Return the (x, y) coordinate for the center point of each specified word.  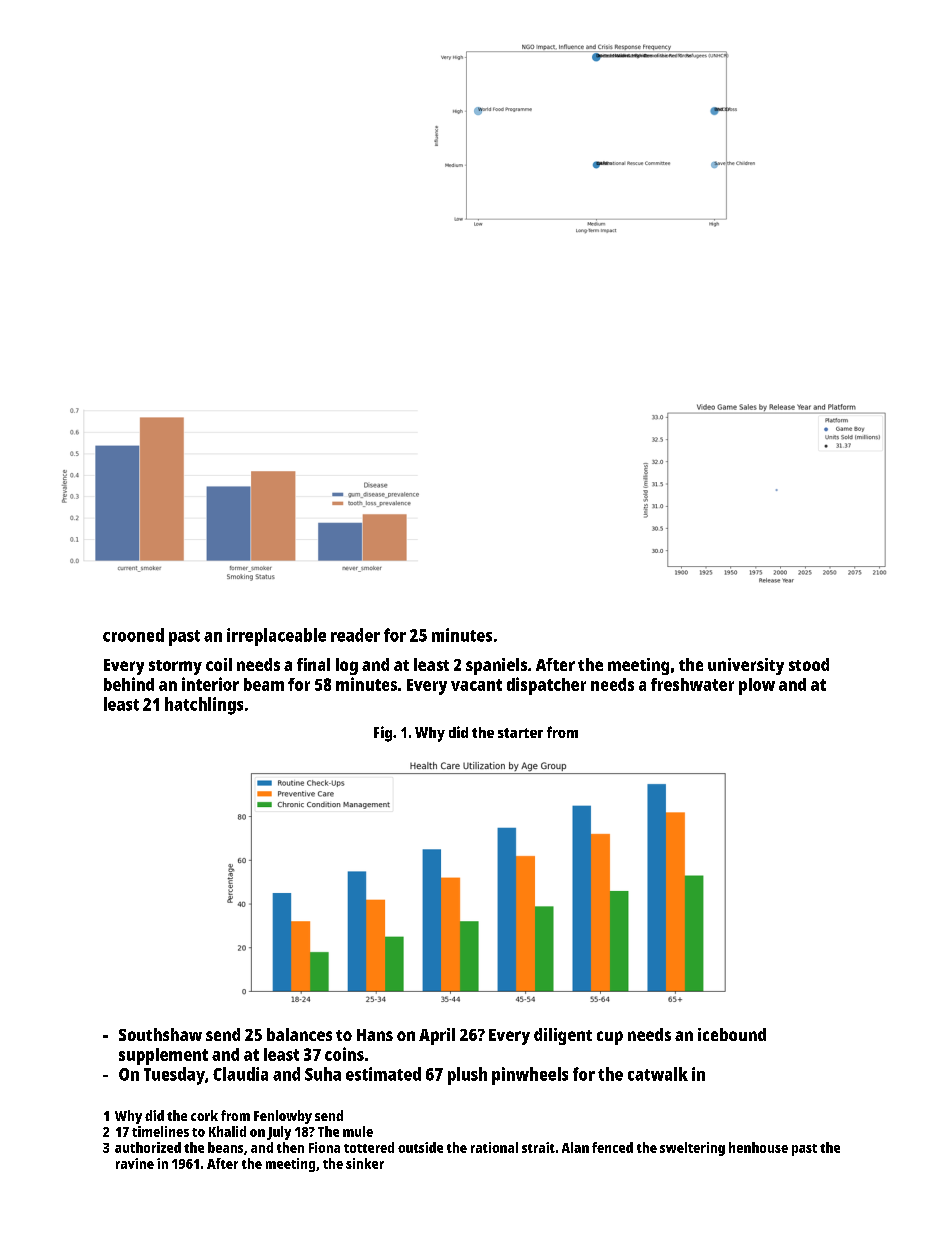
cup (610, 1038)
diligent (563, 1036)
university (746, 666)
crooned (133, 635)
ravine (135, 1163)
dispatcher (546, 686)
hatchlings (204, 706)
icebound (732, 1034)
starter (520, 733)
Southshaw (160, 1034)
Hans (375, 1035)
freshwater (692, 684)
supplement (163, 1056)
